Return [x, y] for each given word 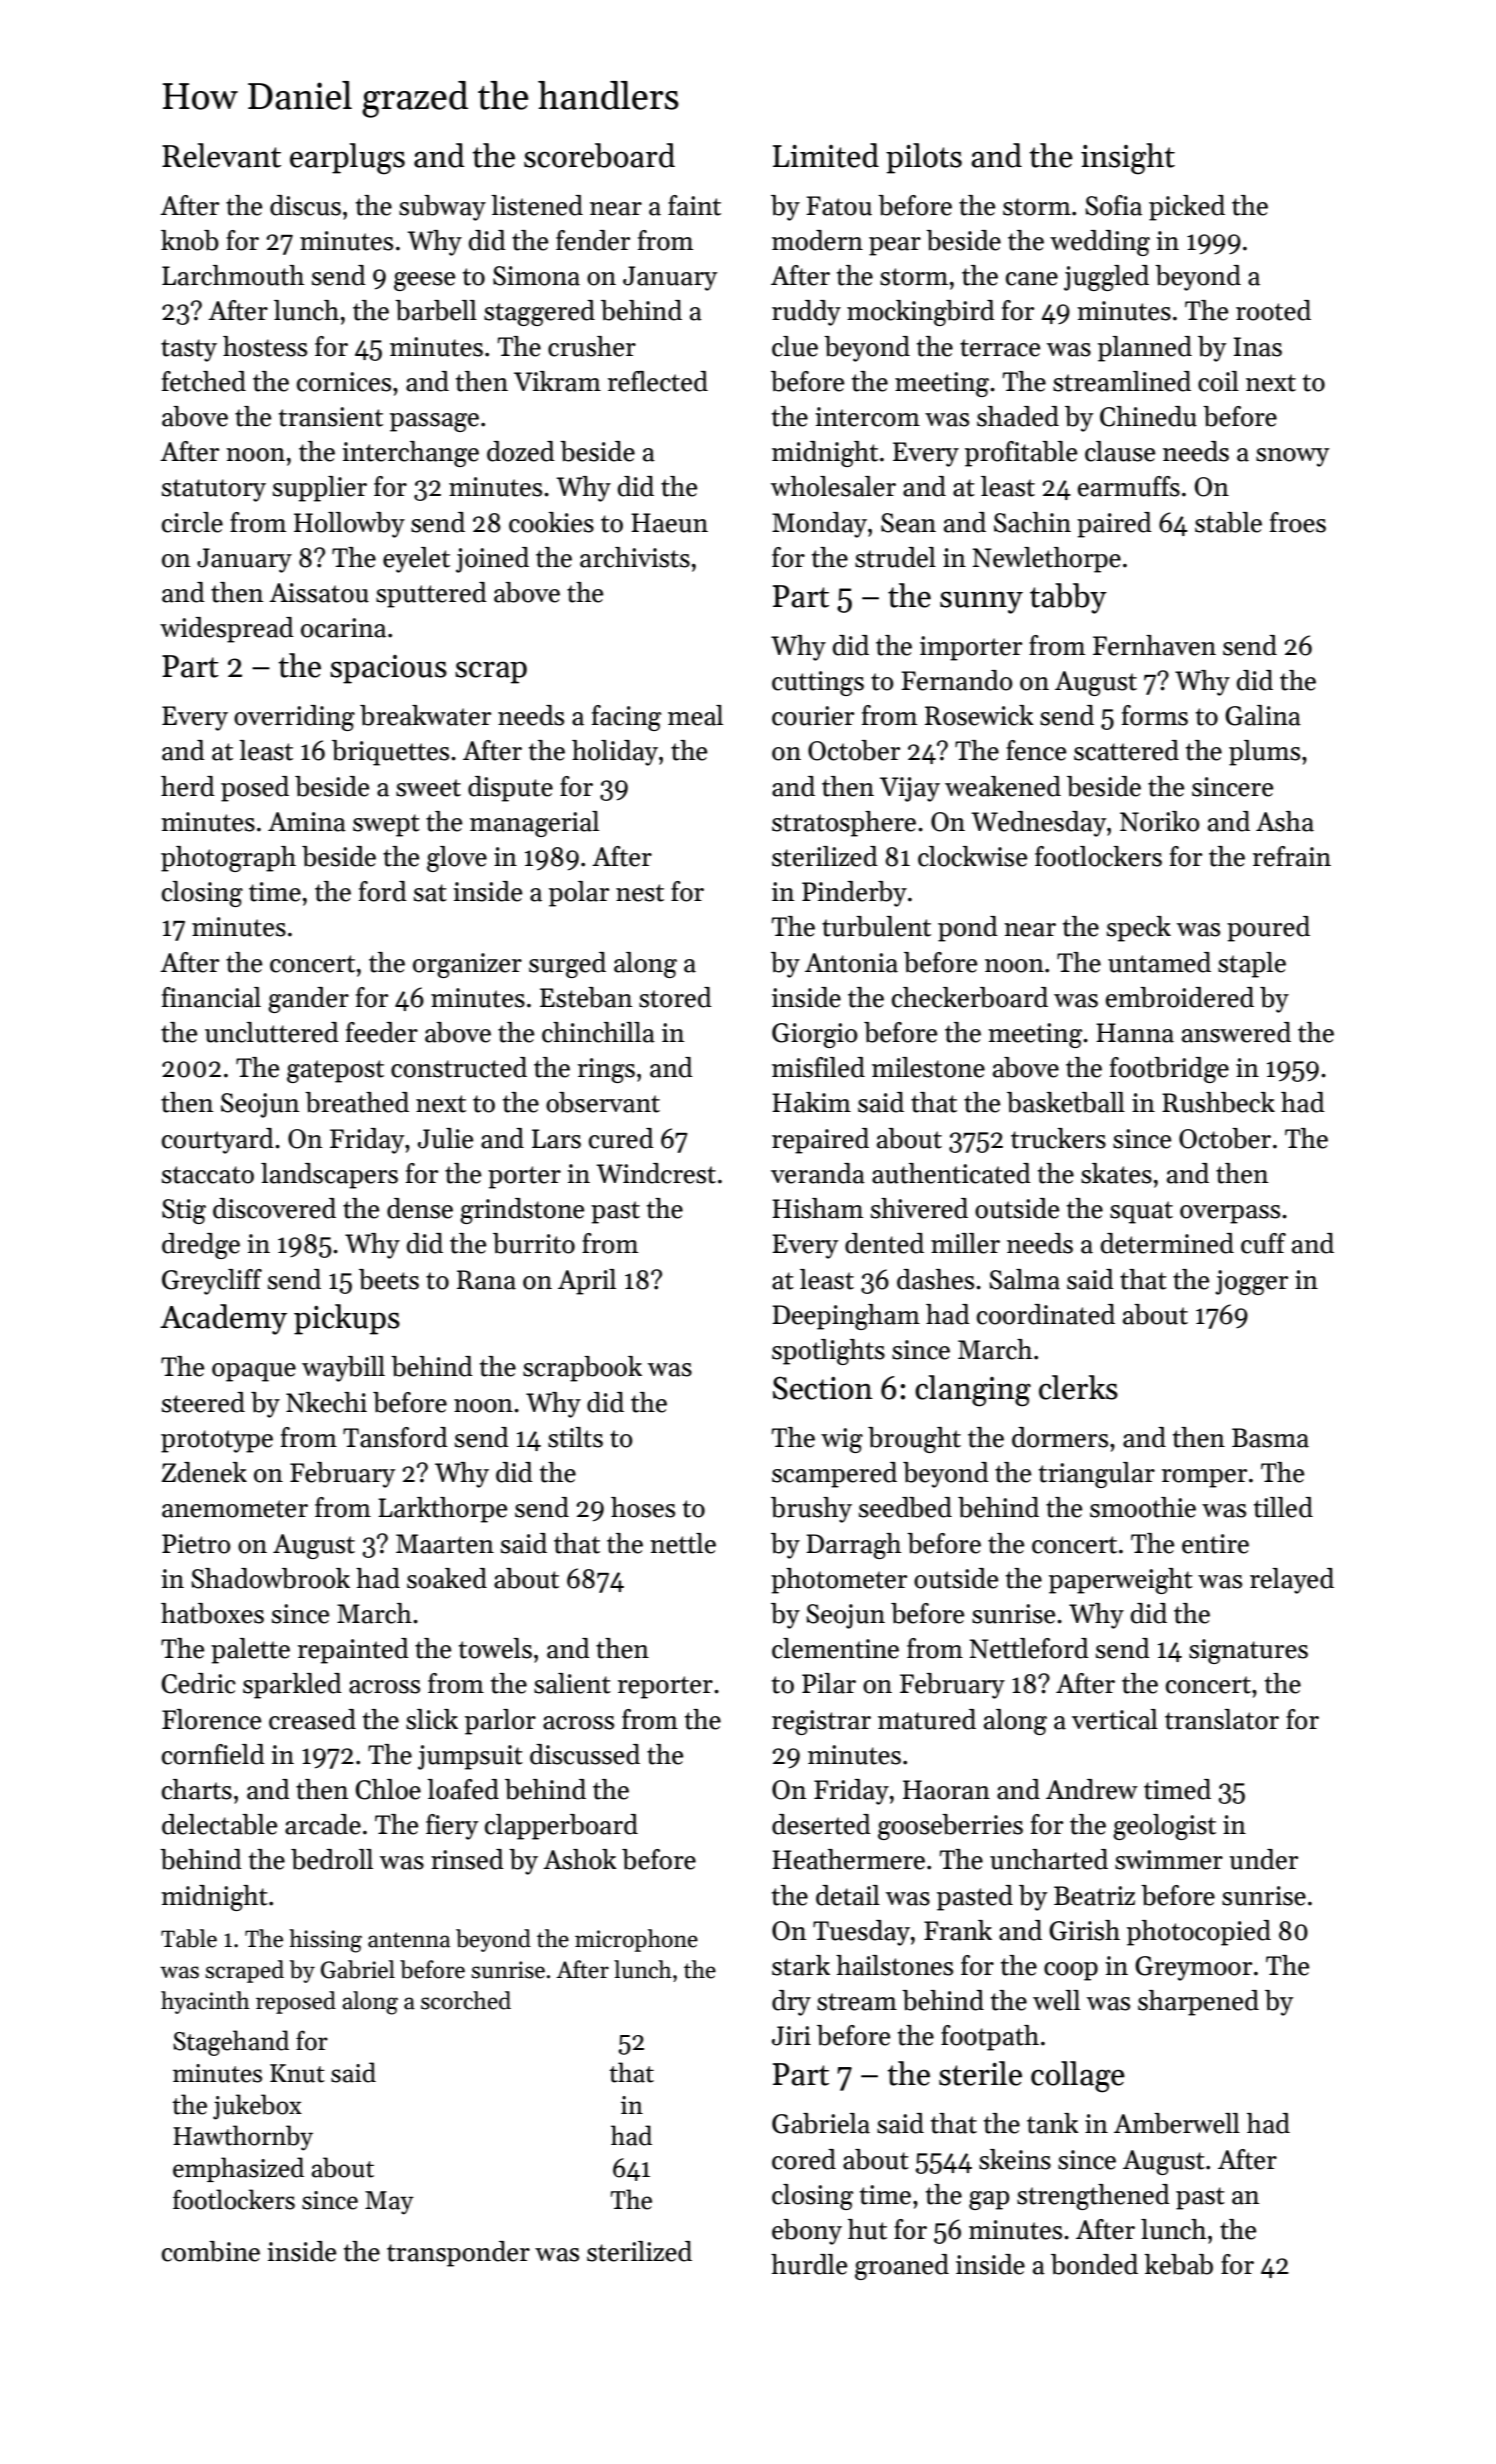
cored [804, 2159]
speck [1139, 929]
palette [250, 1651]
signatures [1248, 1651]
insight [1128, 159]
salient [572, 1683]
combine [211, 2251]
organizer [467, 965]
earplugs [347, 159]
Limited [826, 155]
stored [675, 997]
